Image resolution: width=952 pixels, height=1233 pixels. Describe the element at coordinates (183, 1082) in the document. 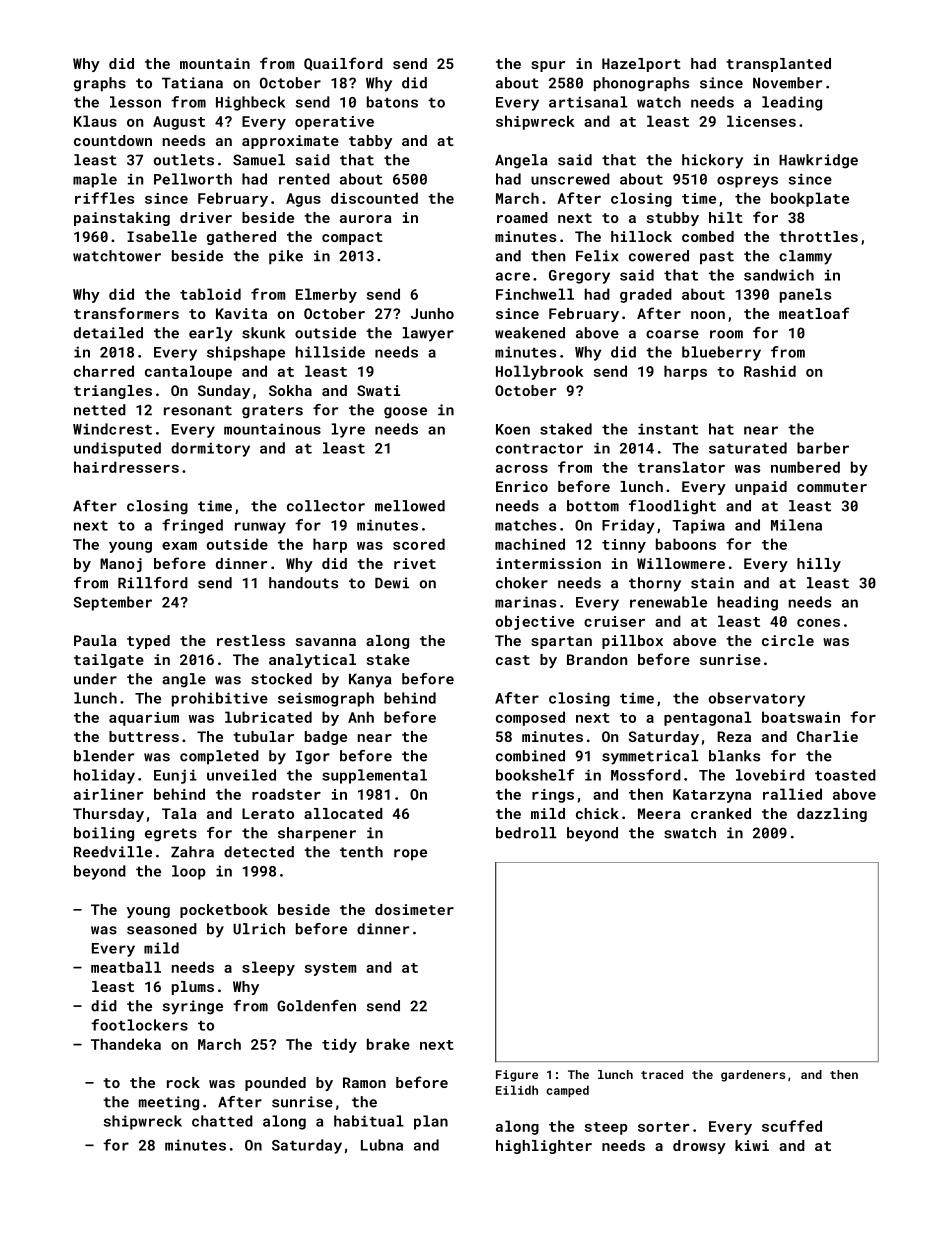

I see `rock` at that location.
